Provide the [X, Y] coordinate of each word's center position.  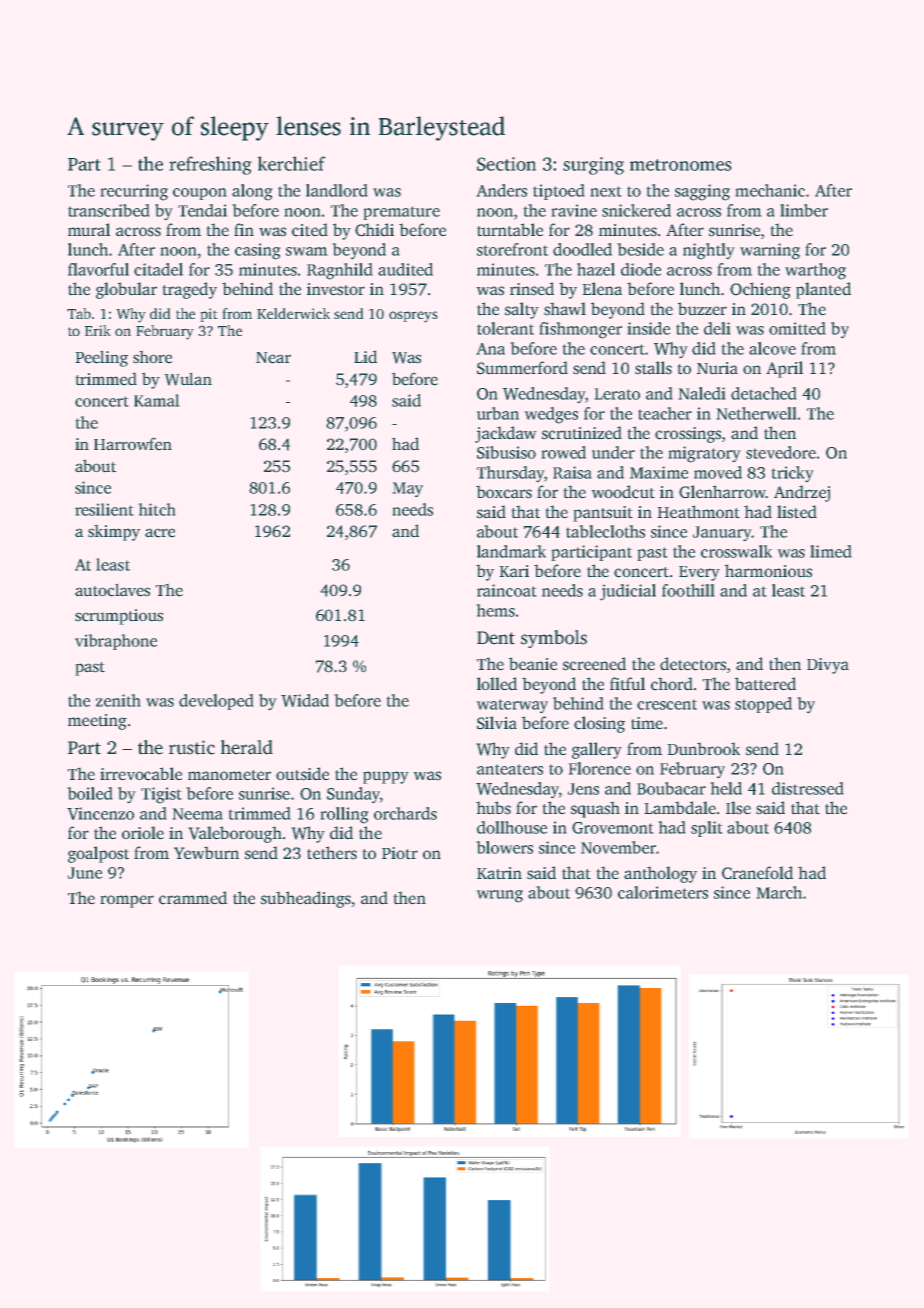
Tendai [202, 210]
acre [160, 533]
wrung [499, 896]
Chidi [374, 230]
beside [640, 249]
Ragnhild [340, 271]
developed [216, 702]
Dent [496, 638]
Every [699, 573]
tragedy [189, 290]
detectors [693, 664]
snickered [636, 210]
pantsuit [603, 514]
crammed [193, 898]
